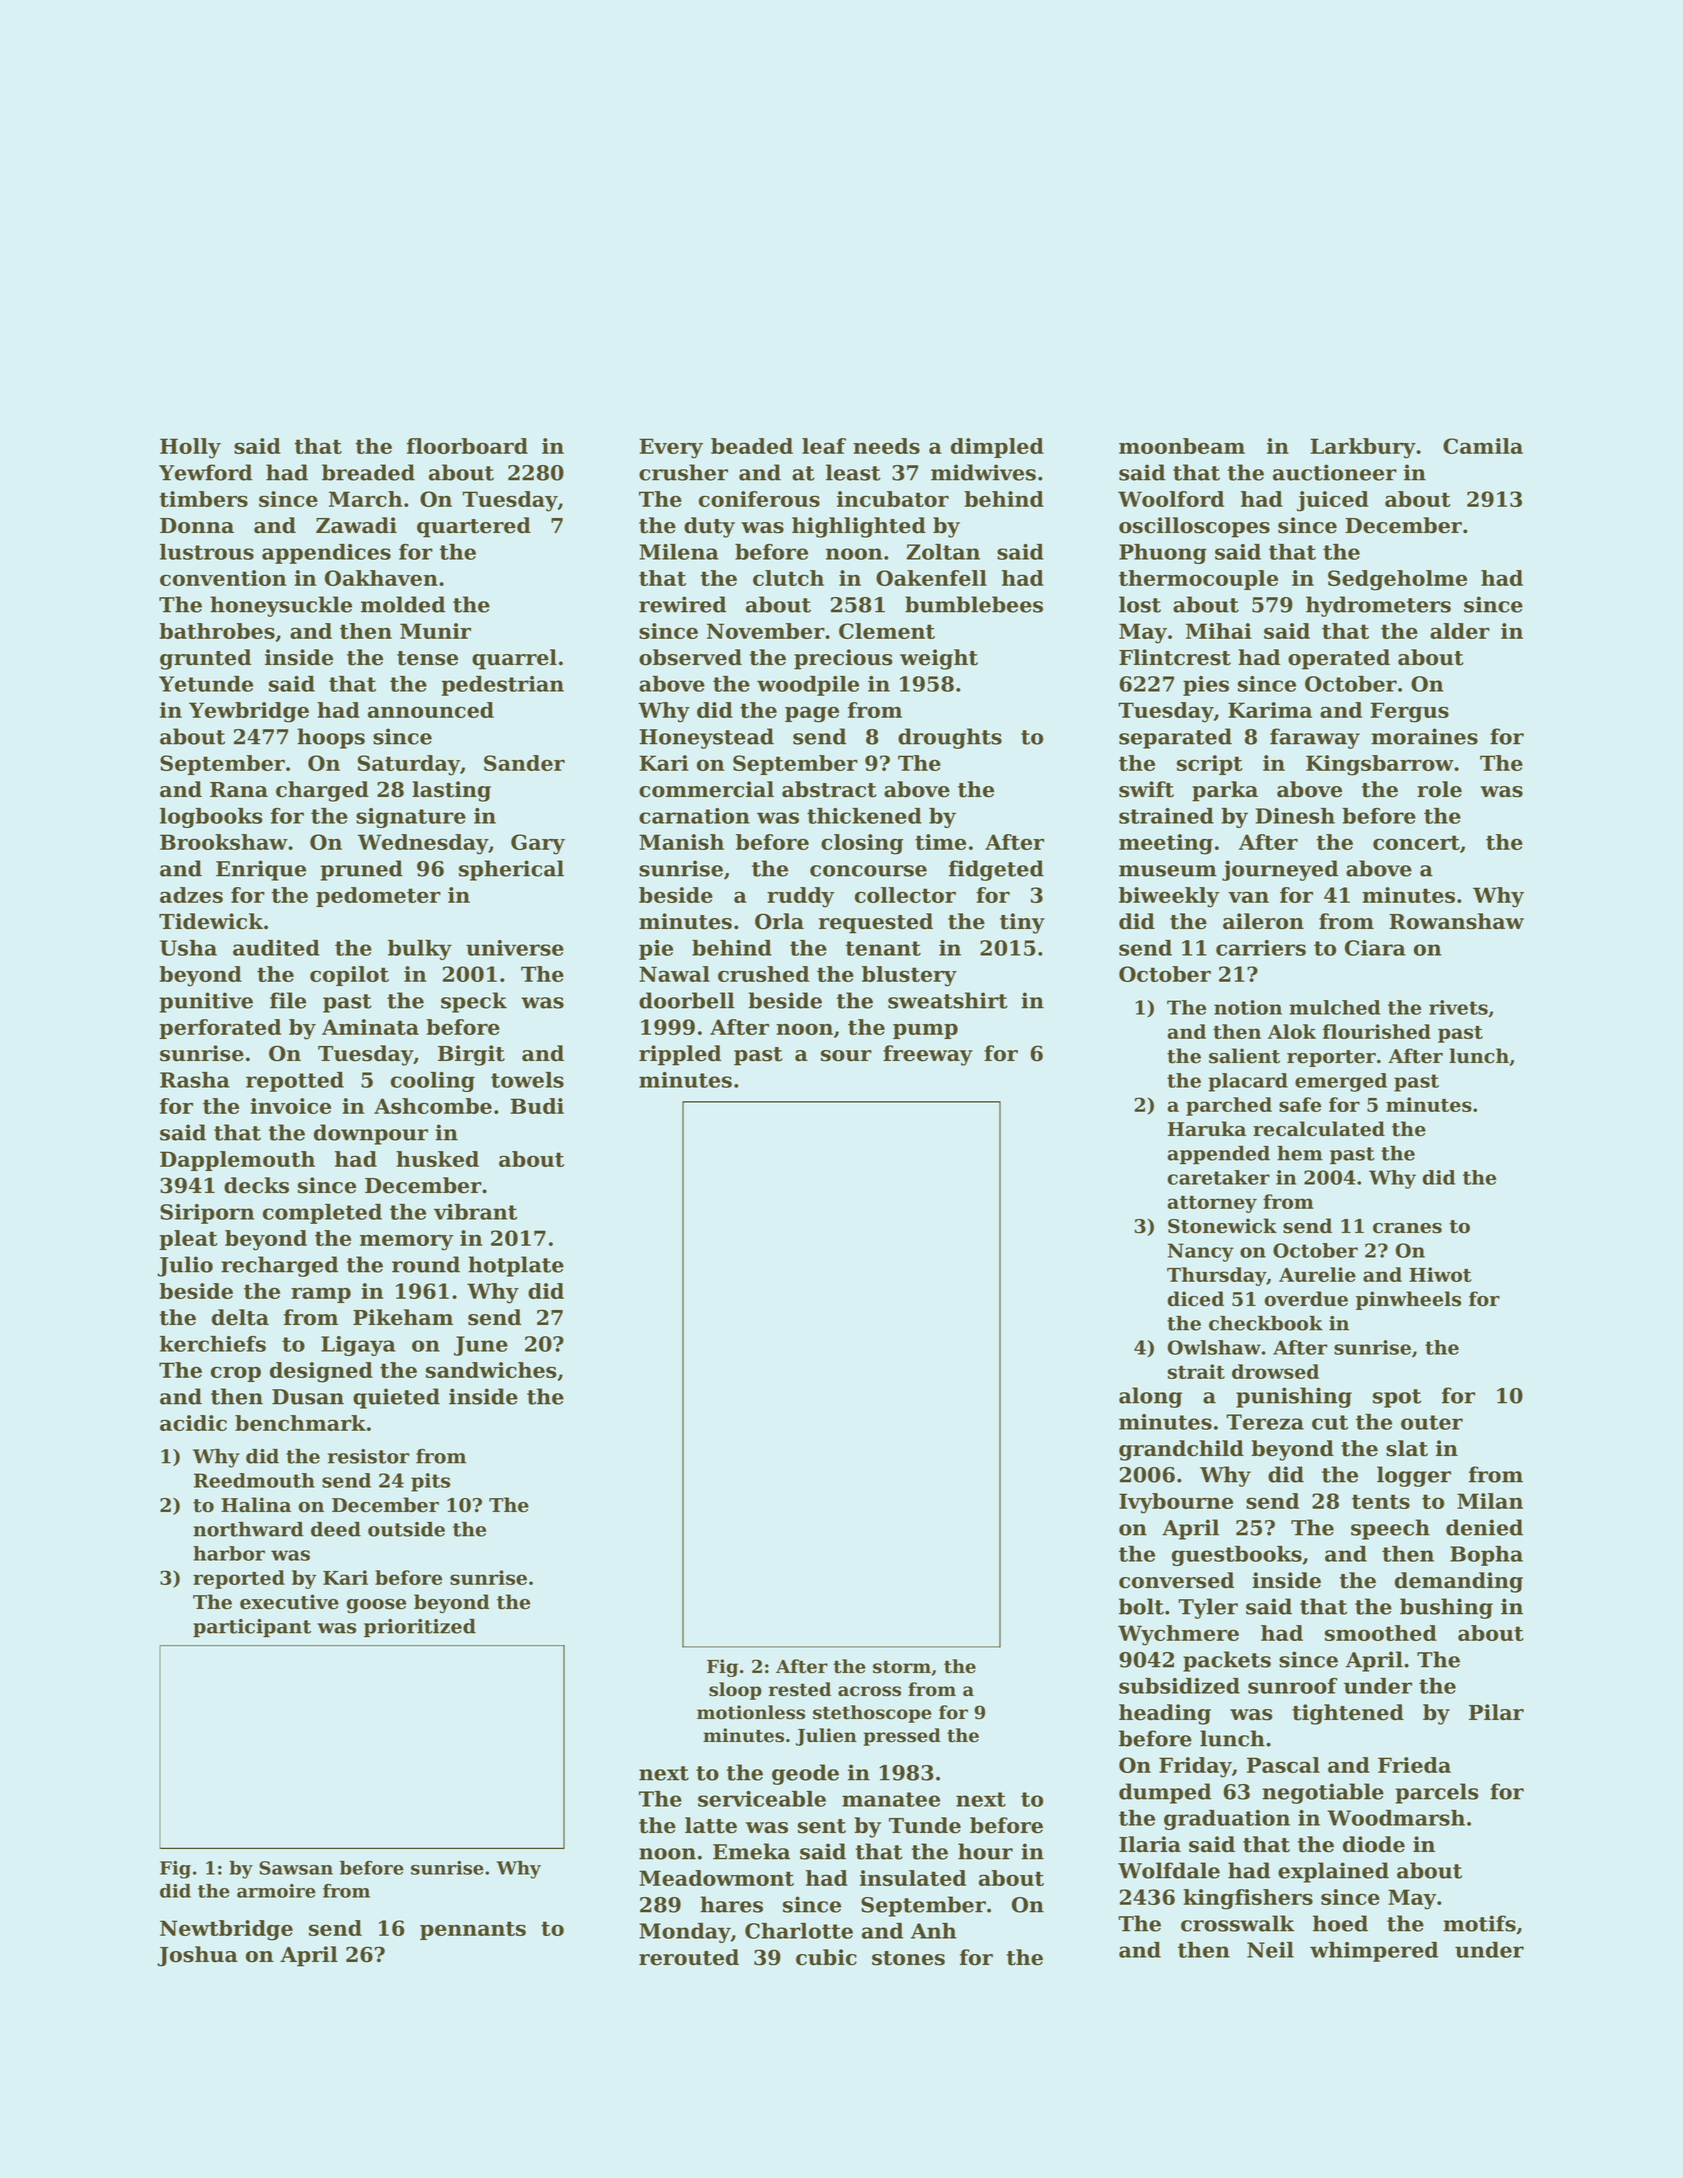  Describe the element at coordinates (358, 1346) in the page. I see `Ligaya` at that location.
